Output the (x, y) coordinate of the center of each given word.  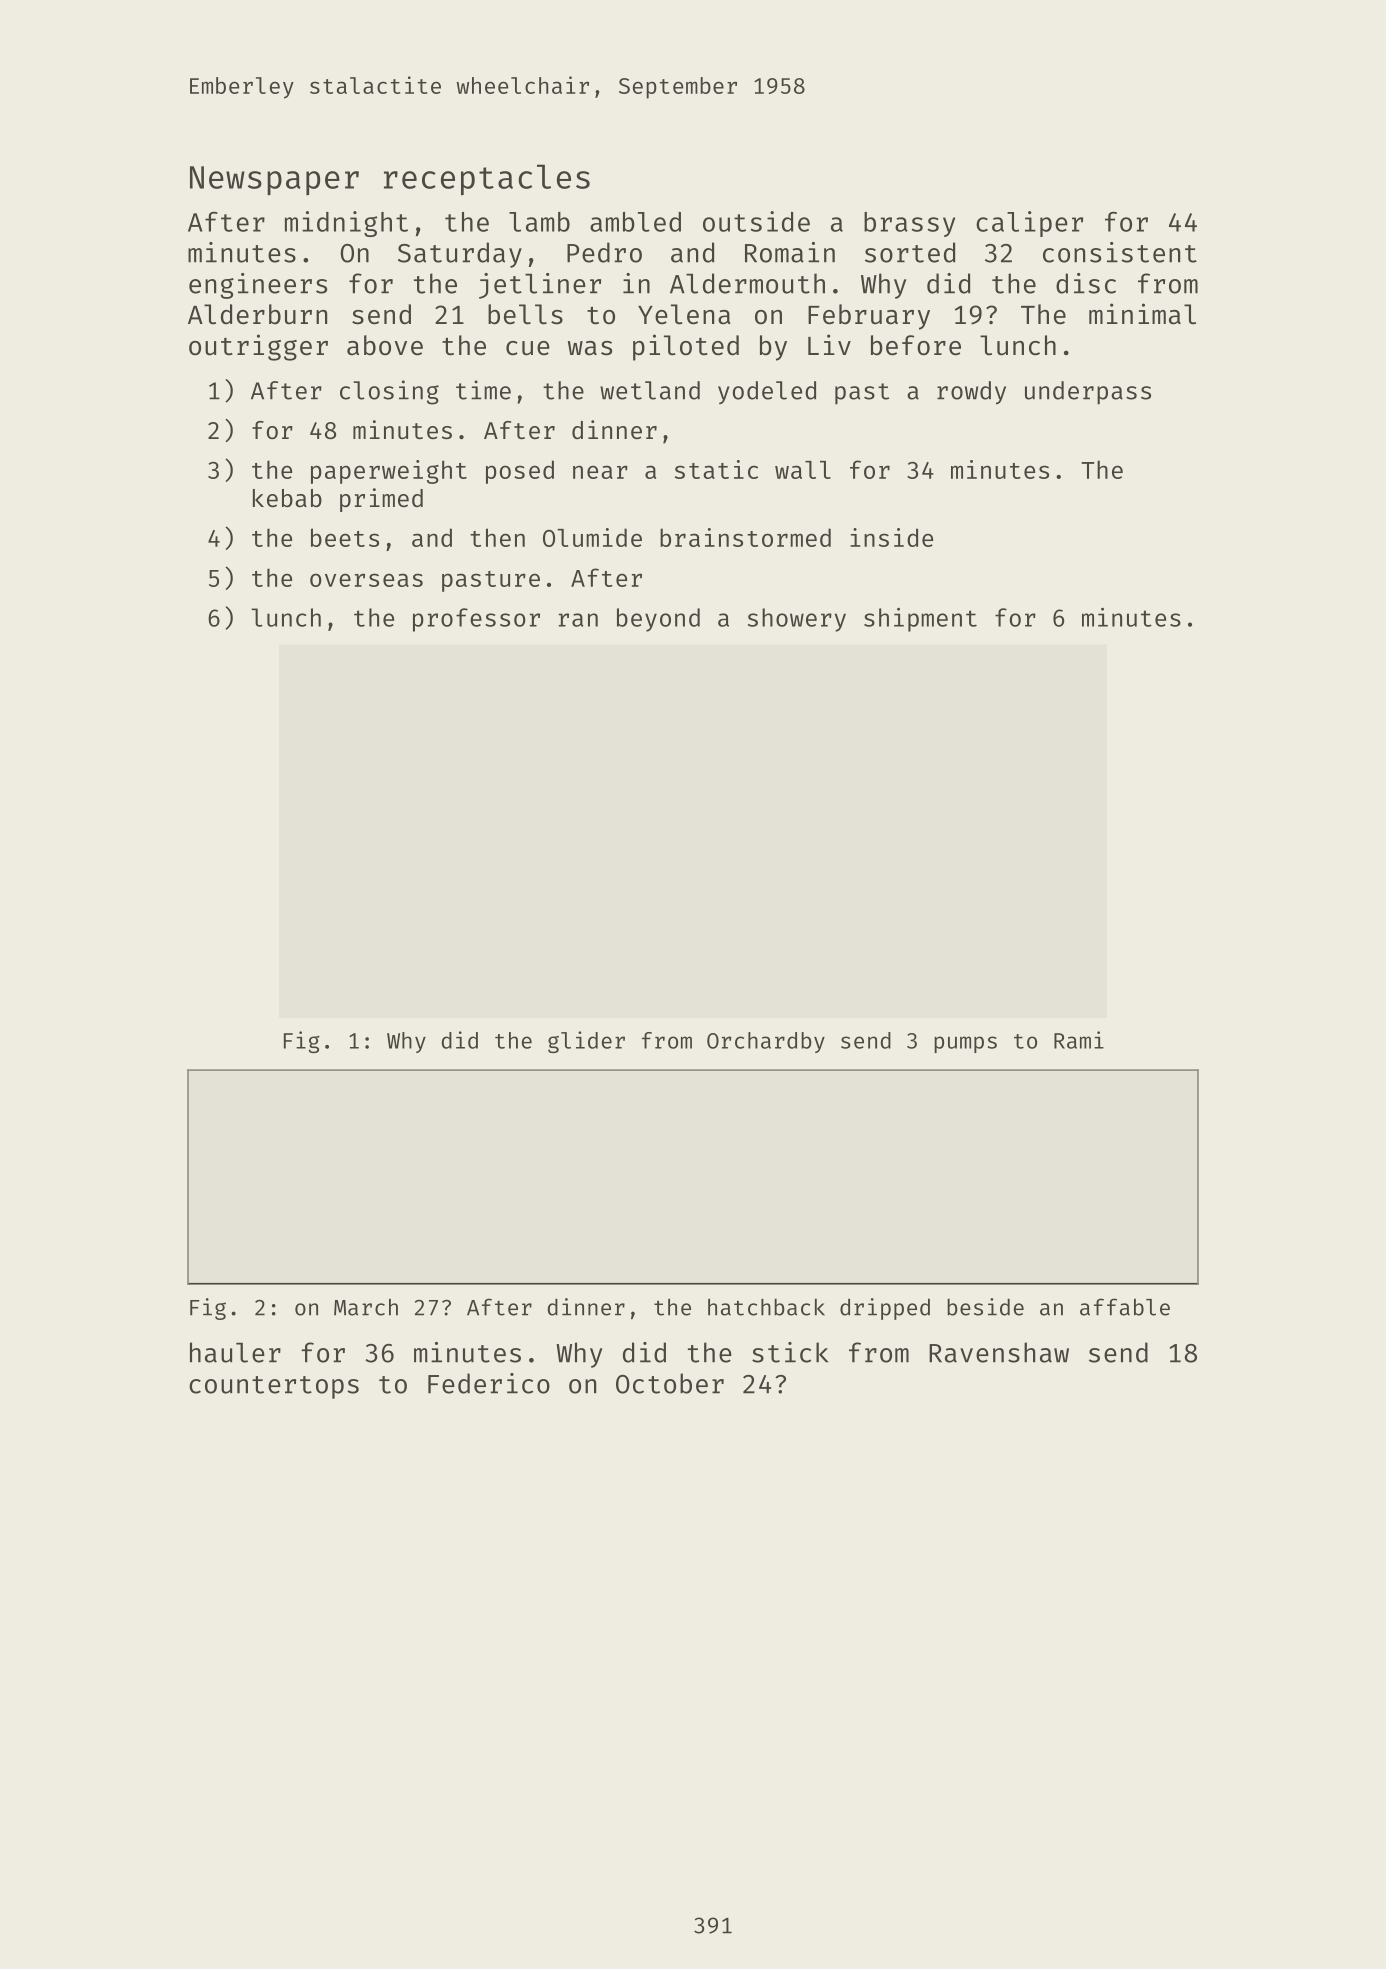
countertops (274, 1387)
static (716, 469)
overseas (366, 580)
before (916, 345)
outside (756, 221)
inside (891, 537)
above (385, 345)
